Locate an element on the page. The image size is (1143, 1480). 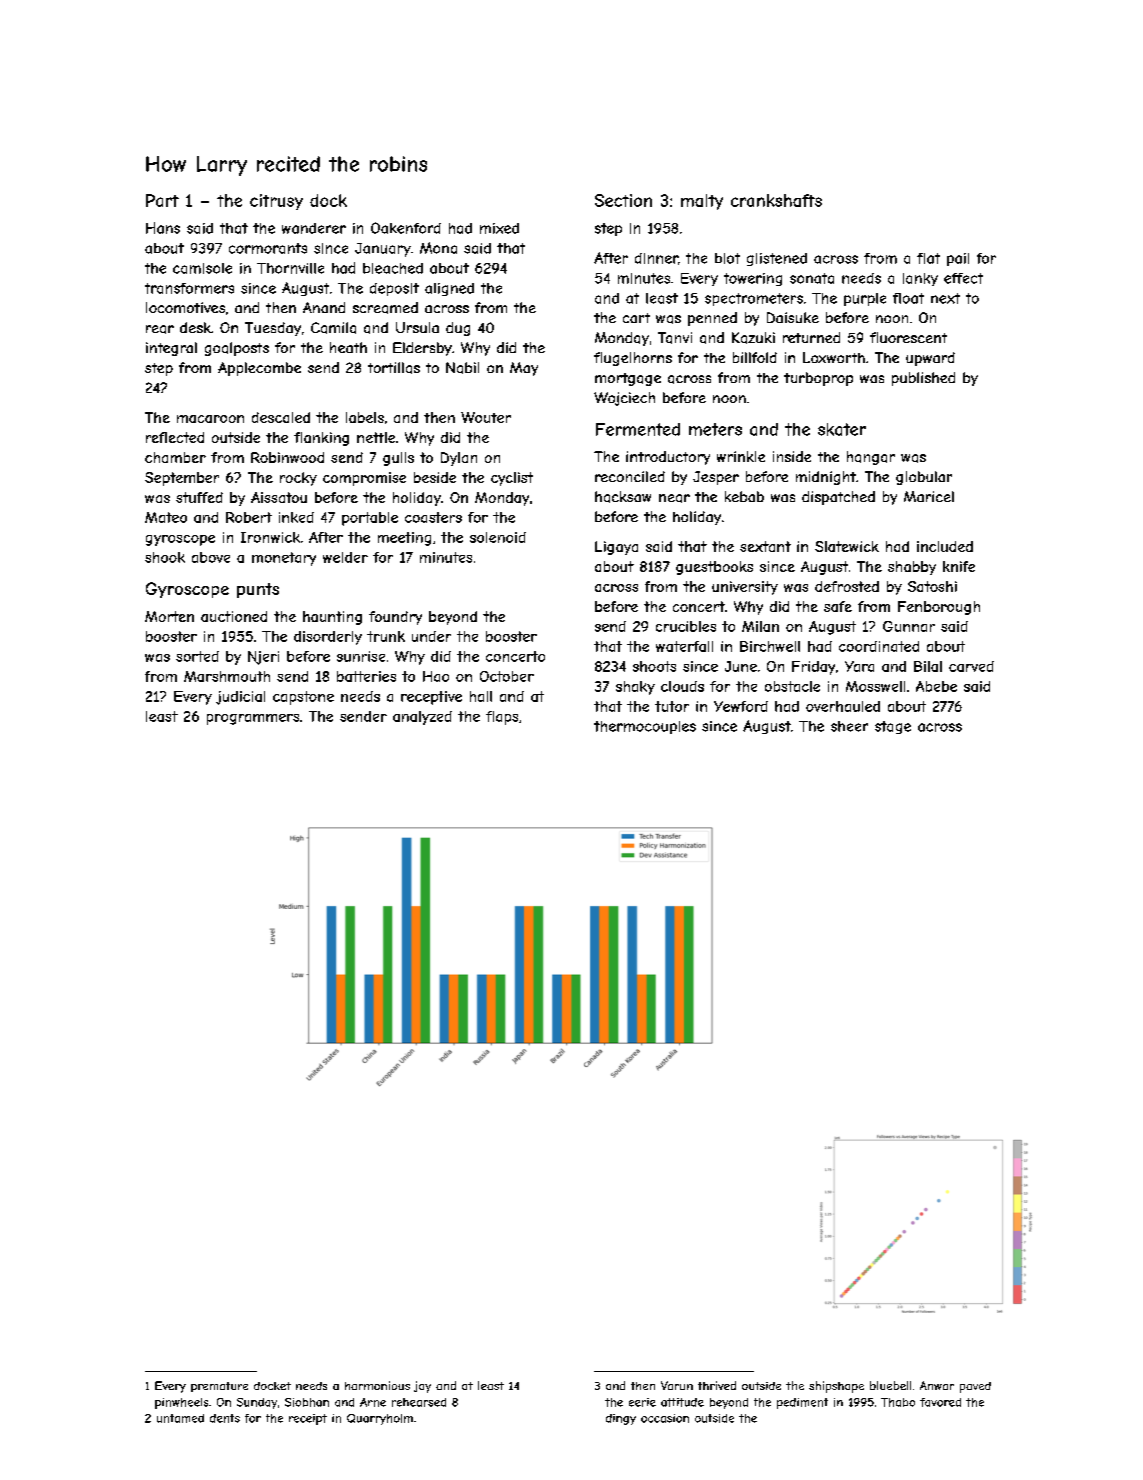
receipt is located at coordinates (308, 1419).
